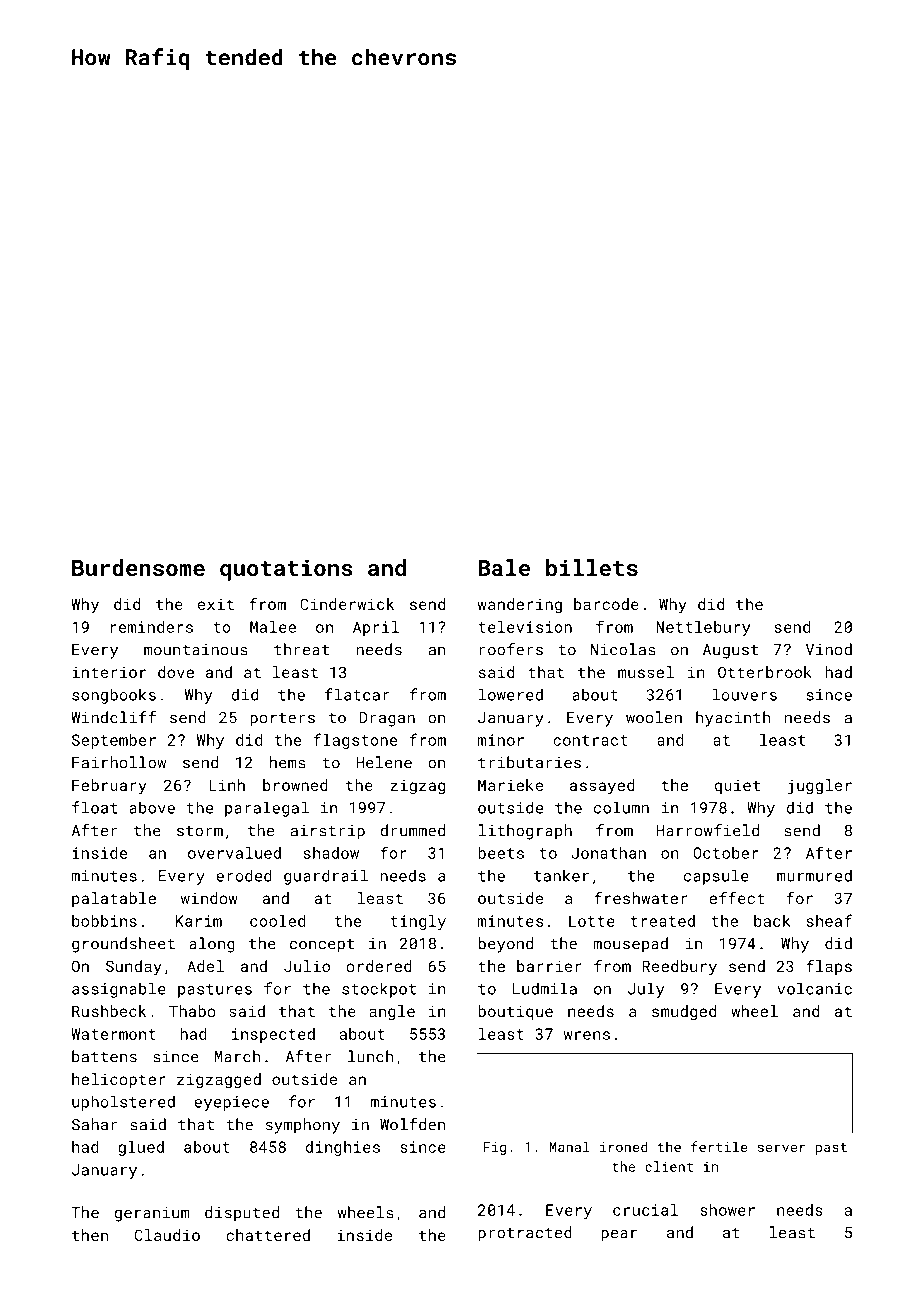 The width and height of the image is (924, 1308). What do you see at coordinates (504, 567) in the image?
I see `Bale` at bounding box center [504, 567].
